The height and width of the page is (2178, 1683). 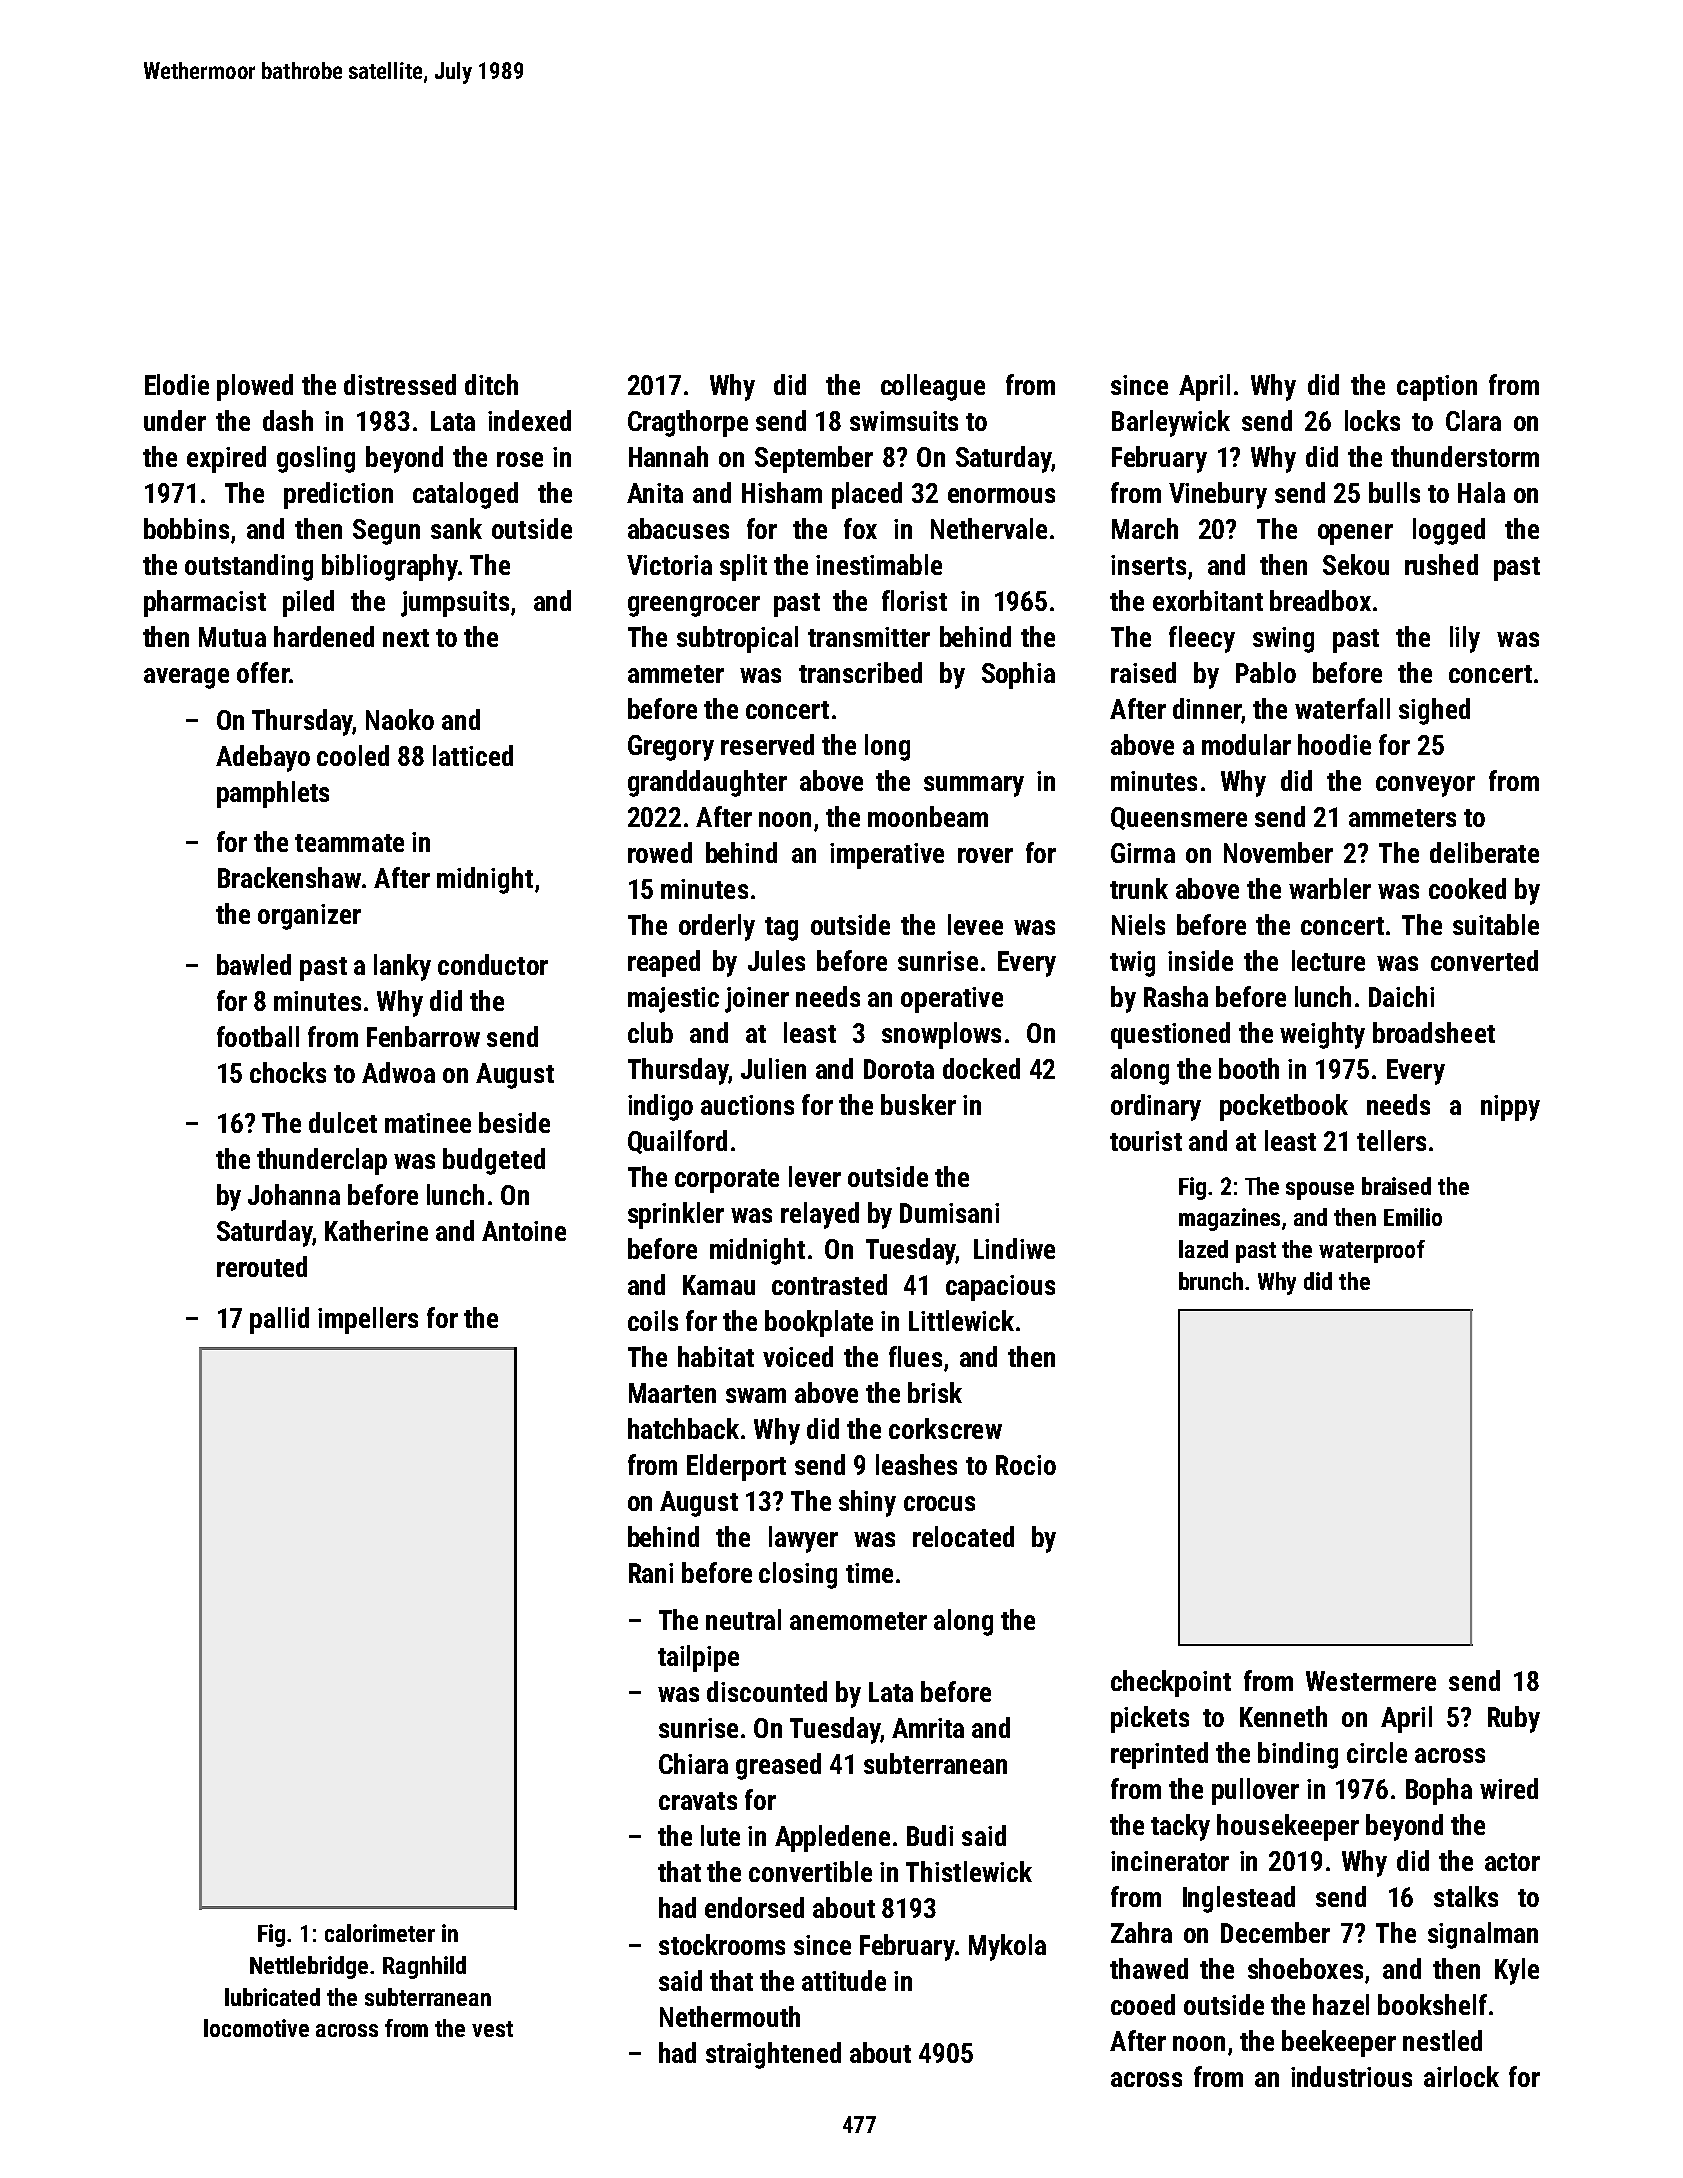 What do you see at coordinates (256, 2028) in the page?
I see `locomotive` at bounding box center [256, 2028].
